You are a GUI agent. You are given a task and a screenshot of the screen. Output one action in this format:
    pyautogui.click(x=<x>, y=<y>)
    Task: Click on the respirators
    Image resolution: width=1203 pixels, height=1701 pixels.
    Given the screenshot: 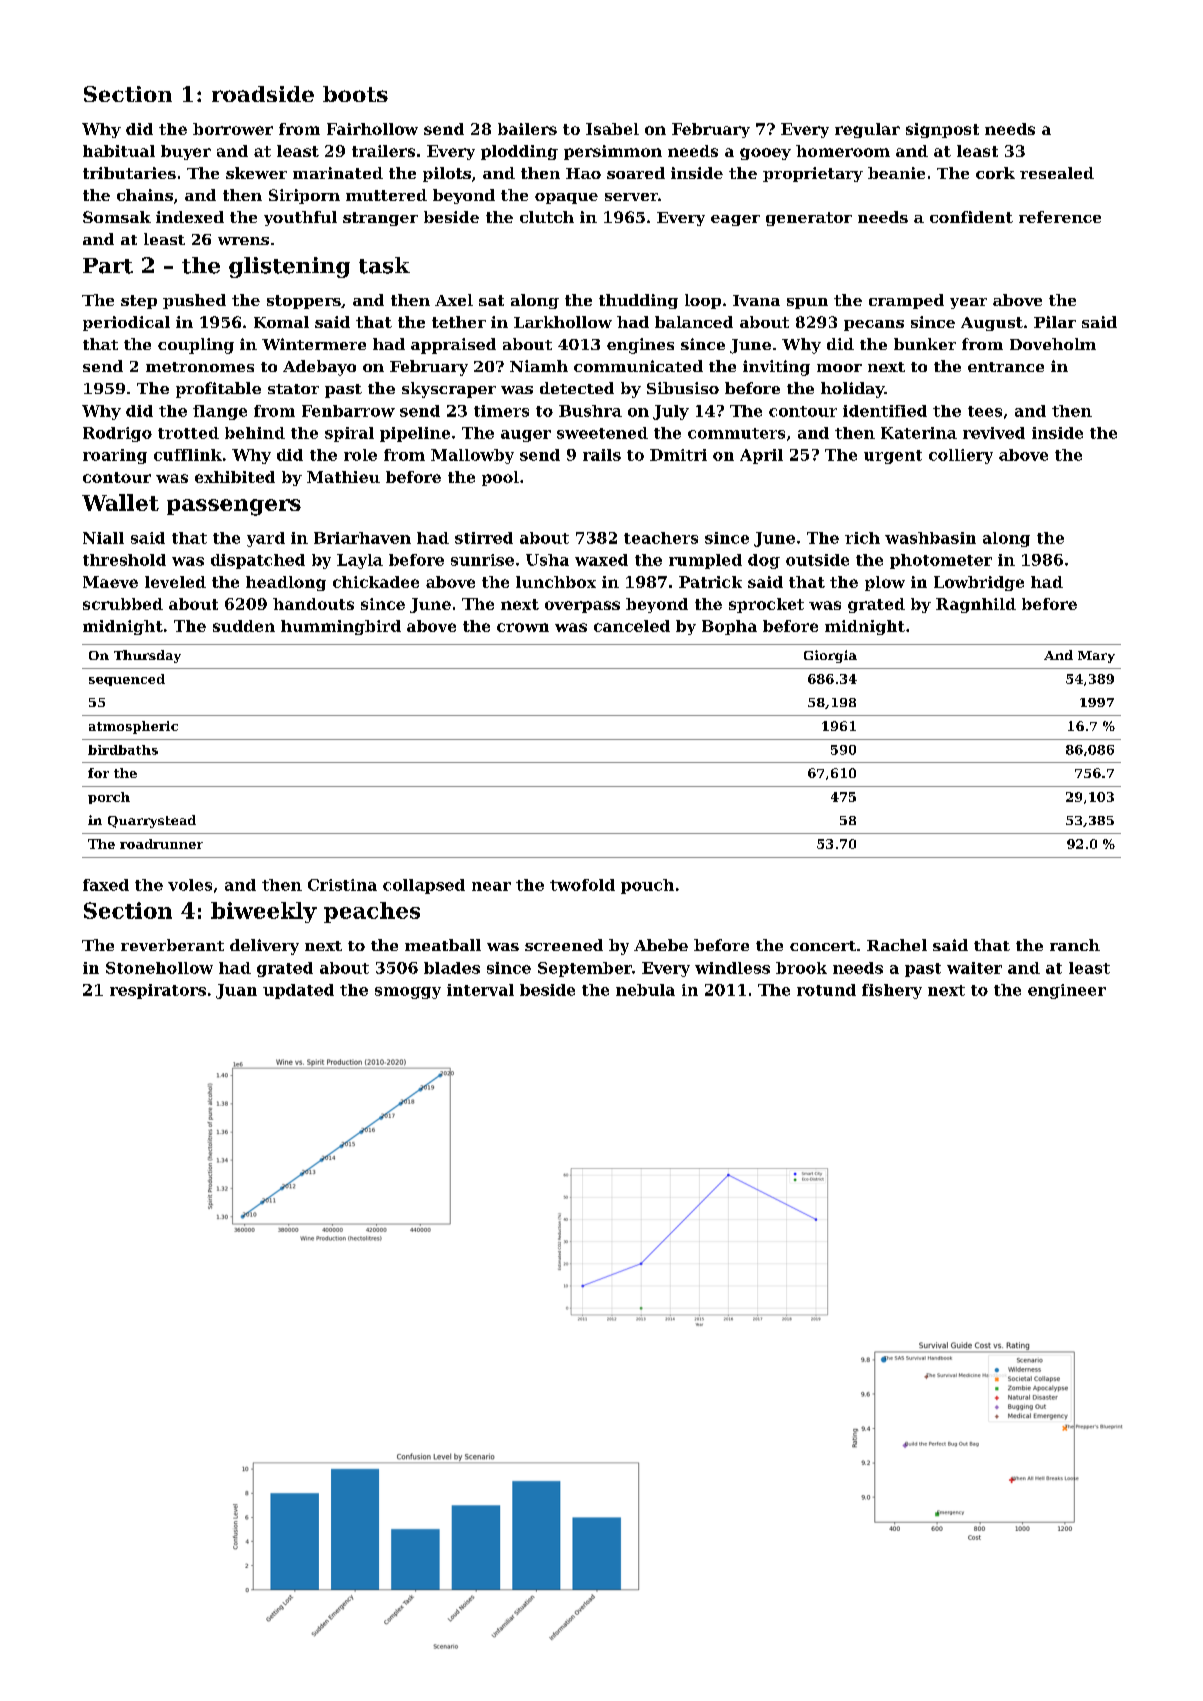 What is the action you would take?
    pyautogui.click(x=158, y=991)
